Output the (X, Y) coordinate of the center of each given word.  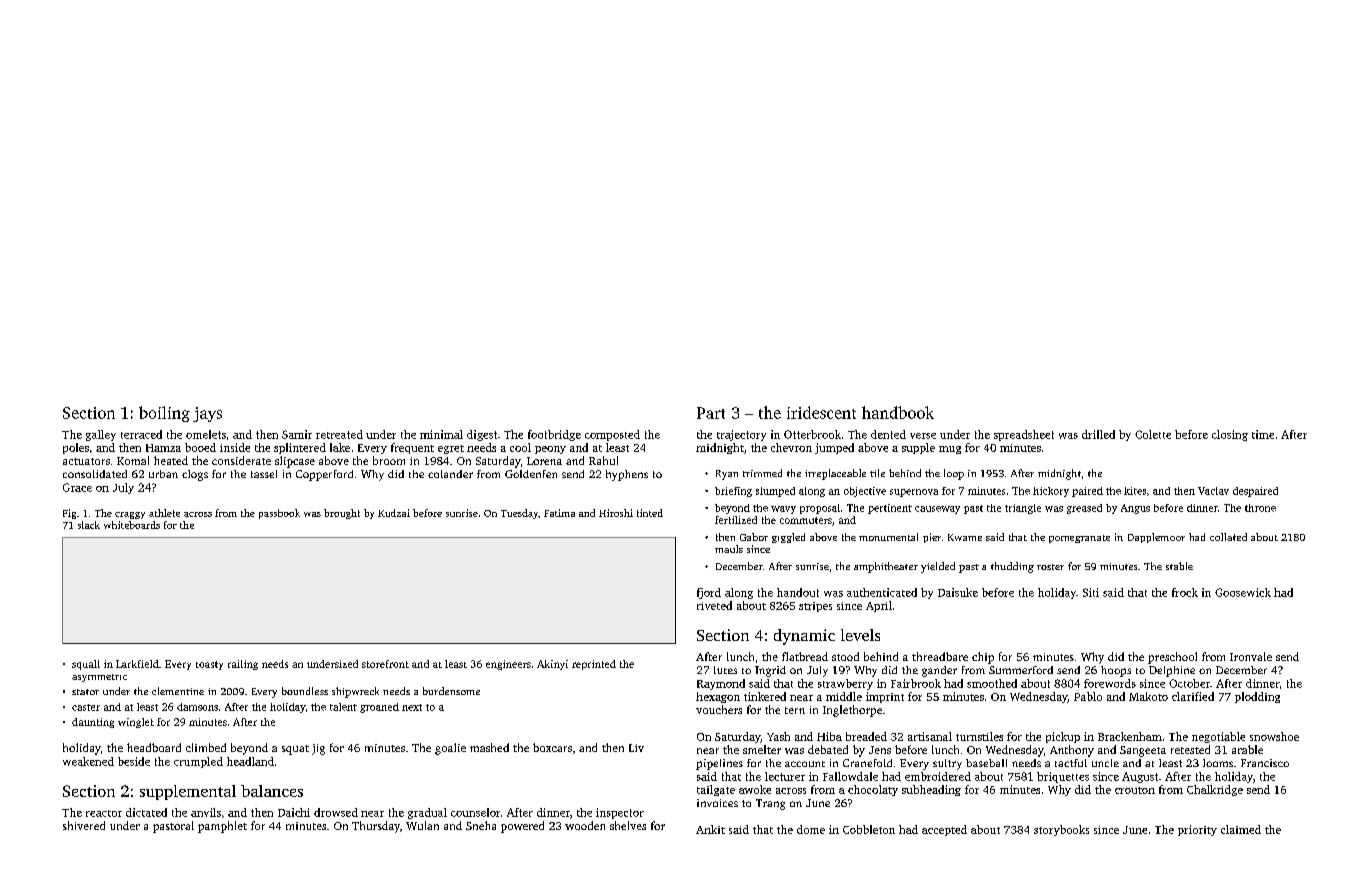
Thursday (376, 827)
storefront (385, 664)
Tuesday (519, 514)
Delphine (1172, 671)
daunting (93, 723)
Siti (1091, 592)
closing (1230, 435)
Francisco (1265, 763)
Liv (636, 748)
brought (342, 514)
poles (76, 448)
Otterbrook (812, 434)
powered (522, 827)
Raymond (721, 684)
